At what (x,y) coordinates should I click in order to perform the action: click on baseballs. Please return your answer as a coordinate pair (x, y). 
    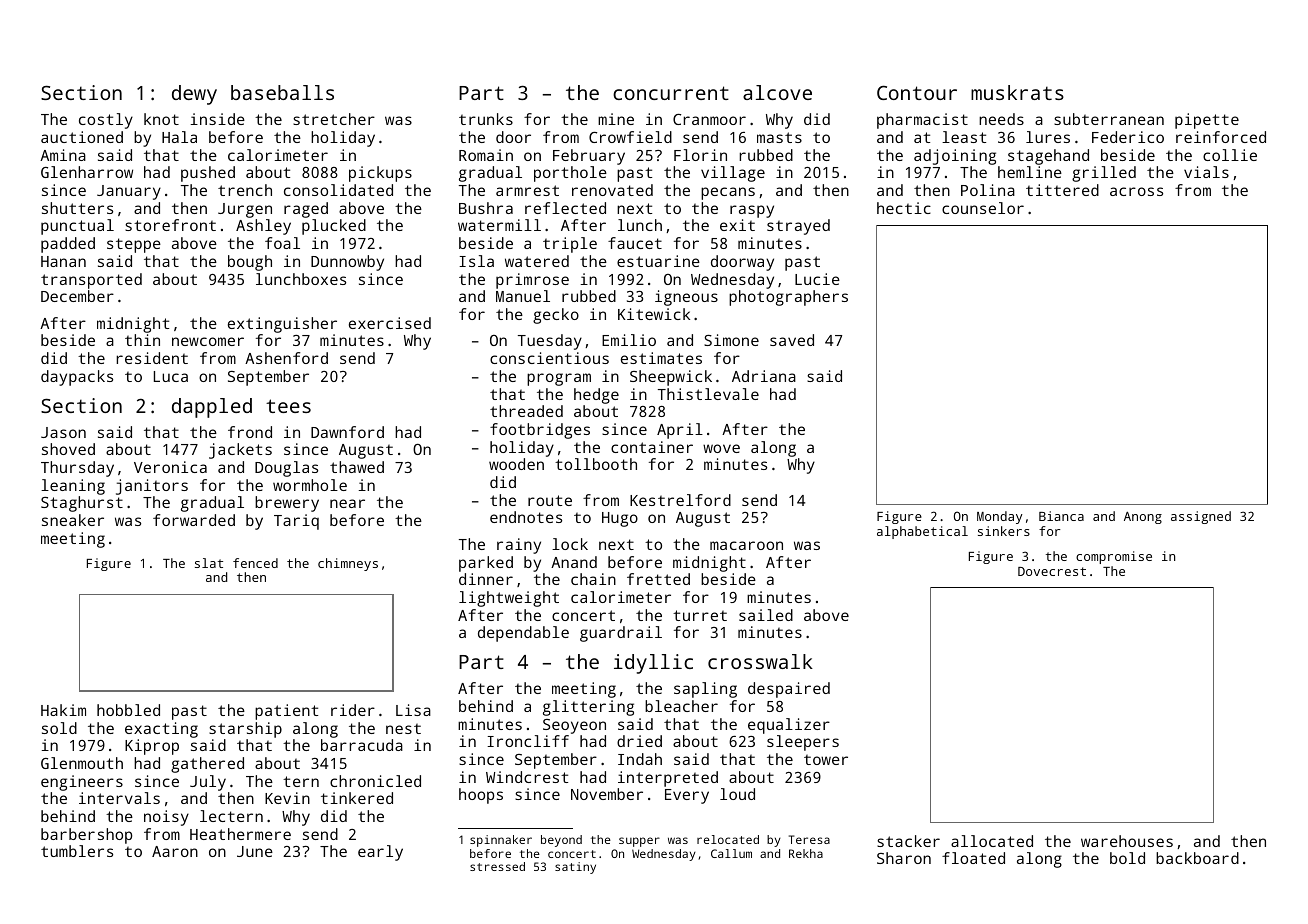
    Looking at the image, I should click on (282, 92).
